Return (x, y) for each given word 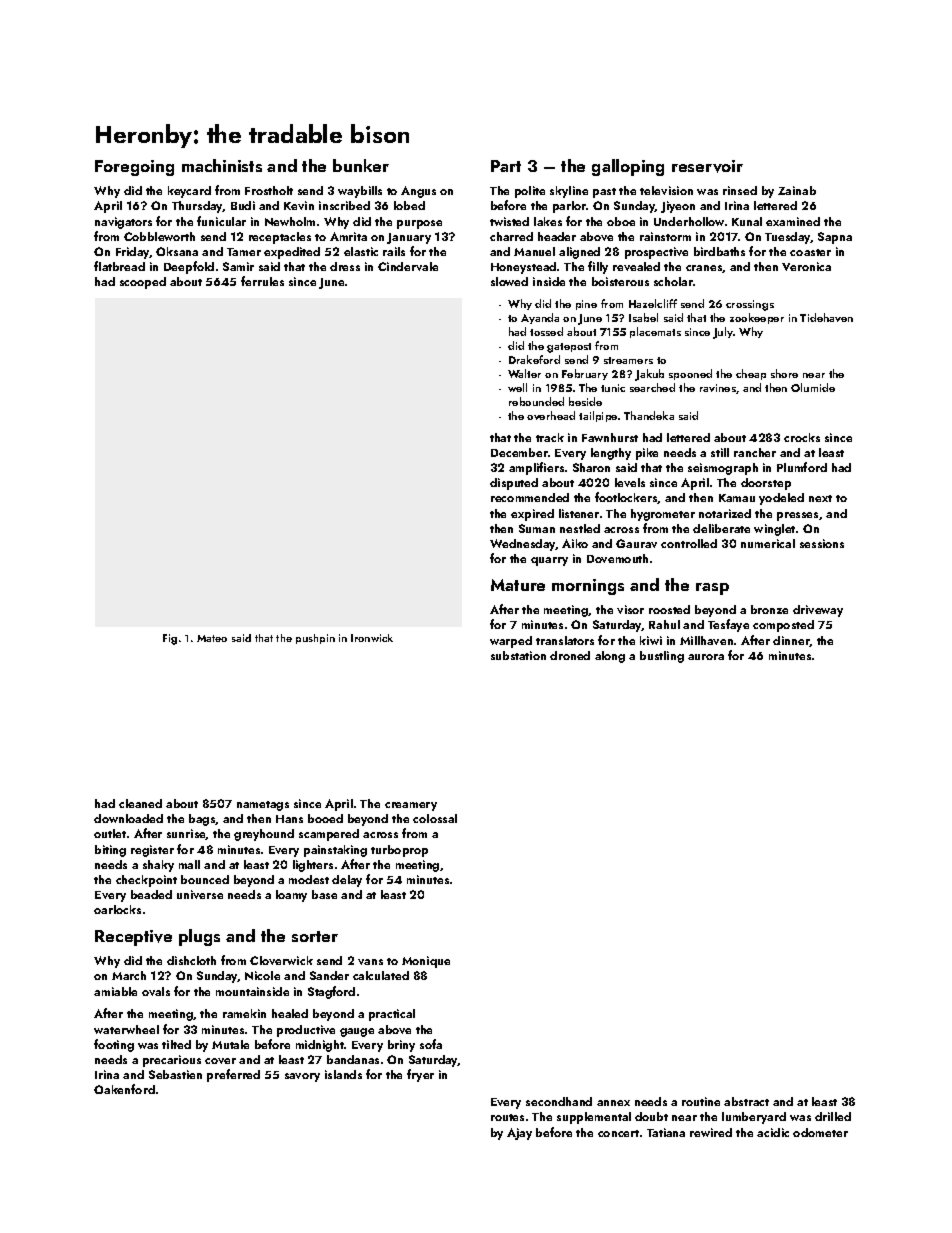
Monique (426, 962)
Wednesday (523, 545)
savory (302, 1077)
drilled (833, 1116)
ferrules (262, 281)
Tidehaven (826, 317)
